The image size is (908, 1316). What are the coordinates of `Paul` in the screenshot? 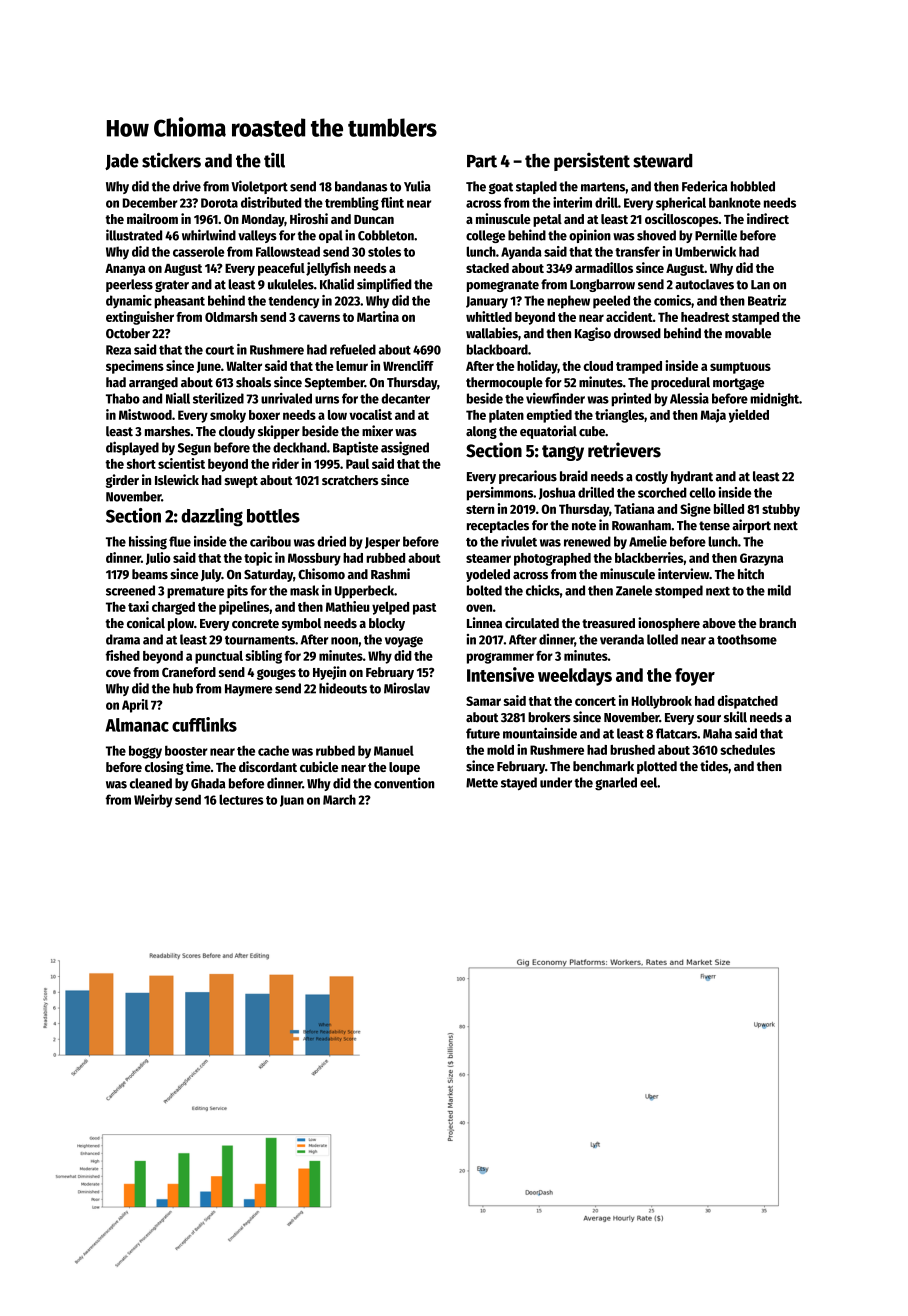 It's located at (357, 464).
